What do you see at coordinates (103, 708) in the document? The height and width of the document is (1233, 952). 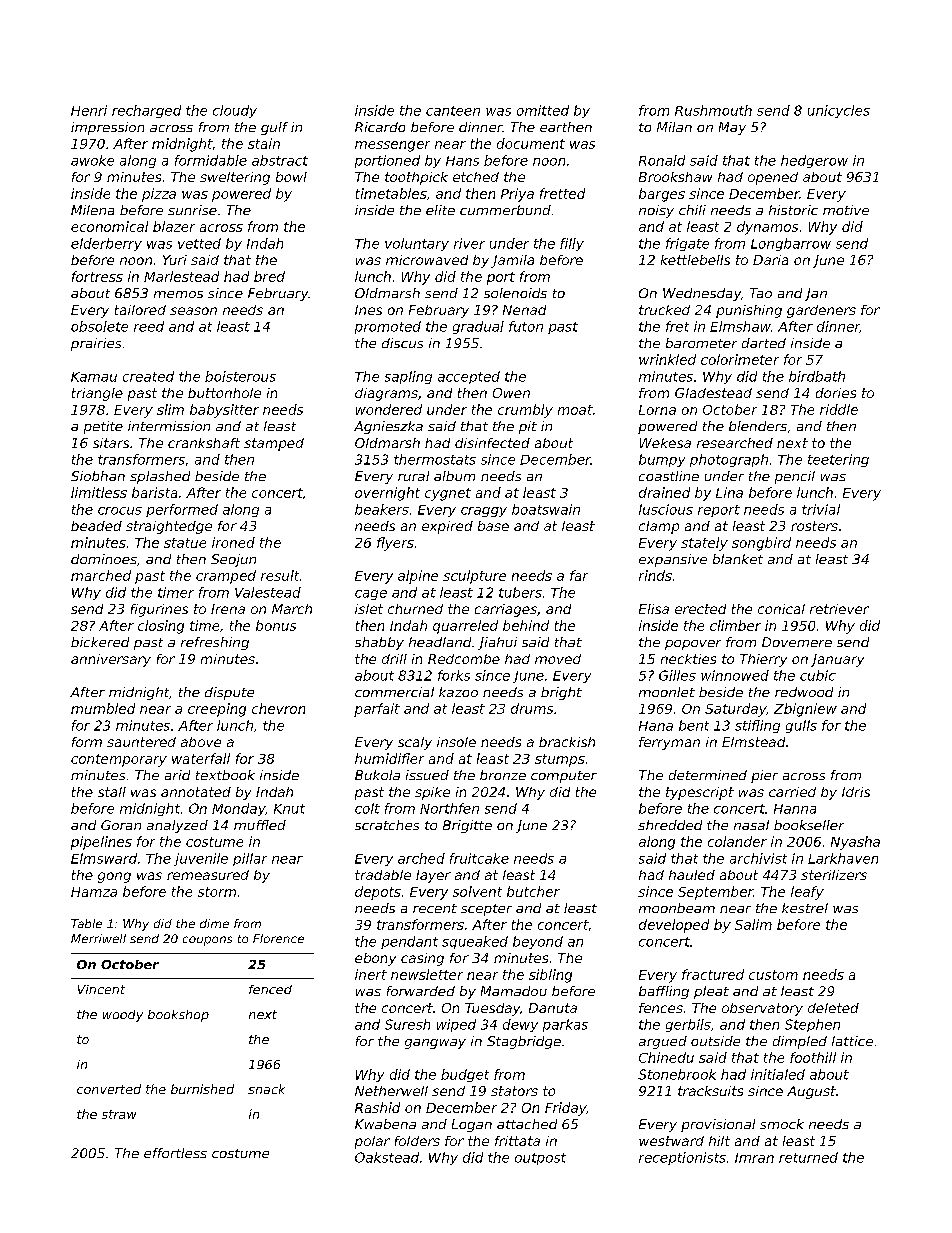 I see `mumbled` at bounding box center [103, 708].
